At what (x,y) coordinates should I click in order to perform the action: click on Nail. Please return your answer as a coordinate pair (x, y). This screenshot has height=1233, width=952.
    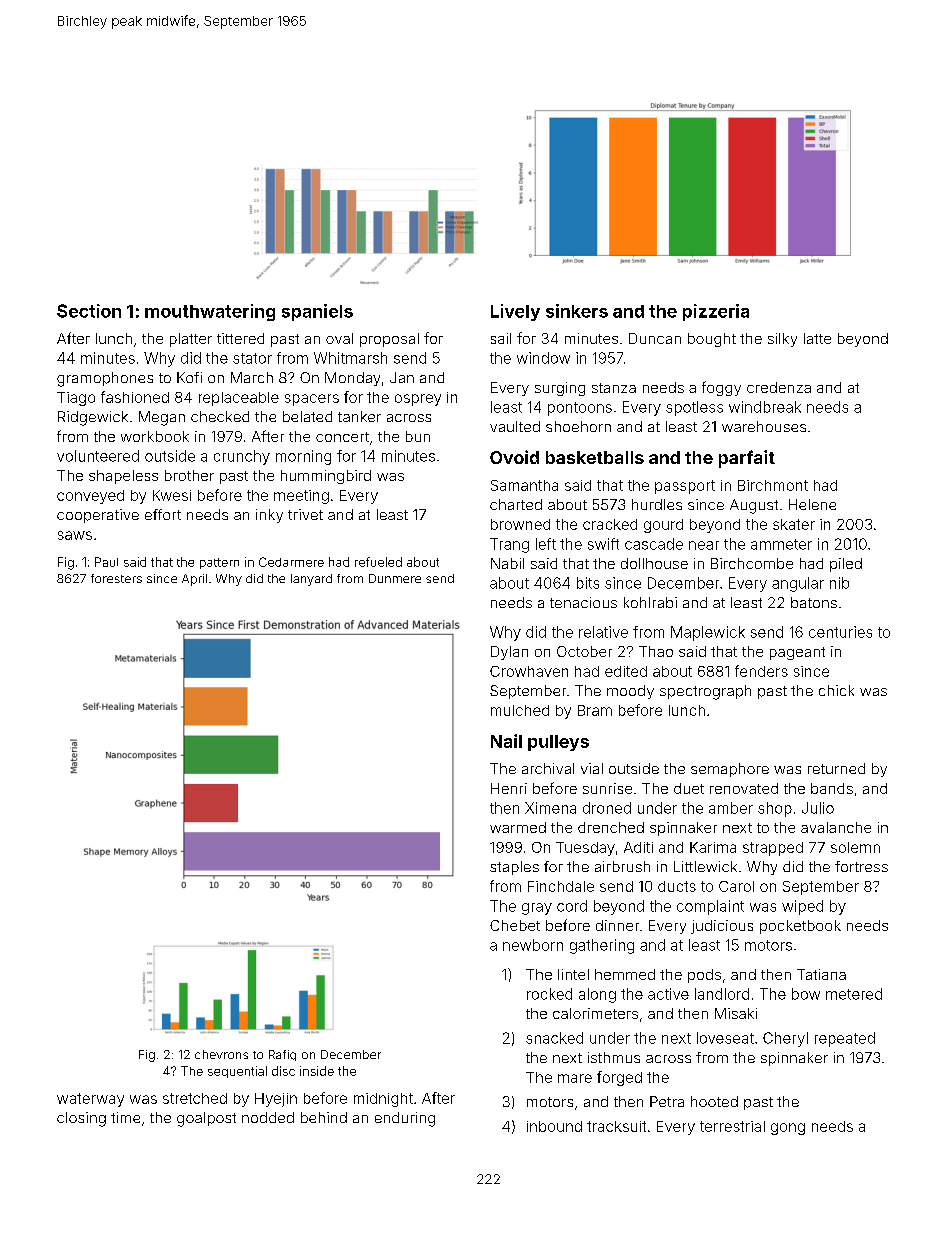
    Looking at the image, I should click on (506, 741).
